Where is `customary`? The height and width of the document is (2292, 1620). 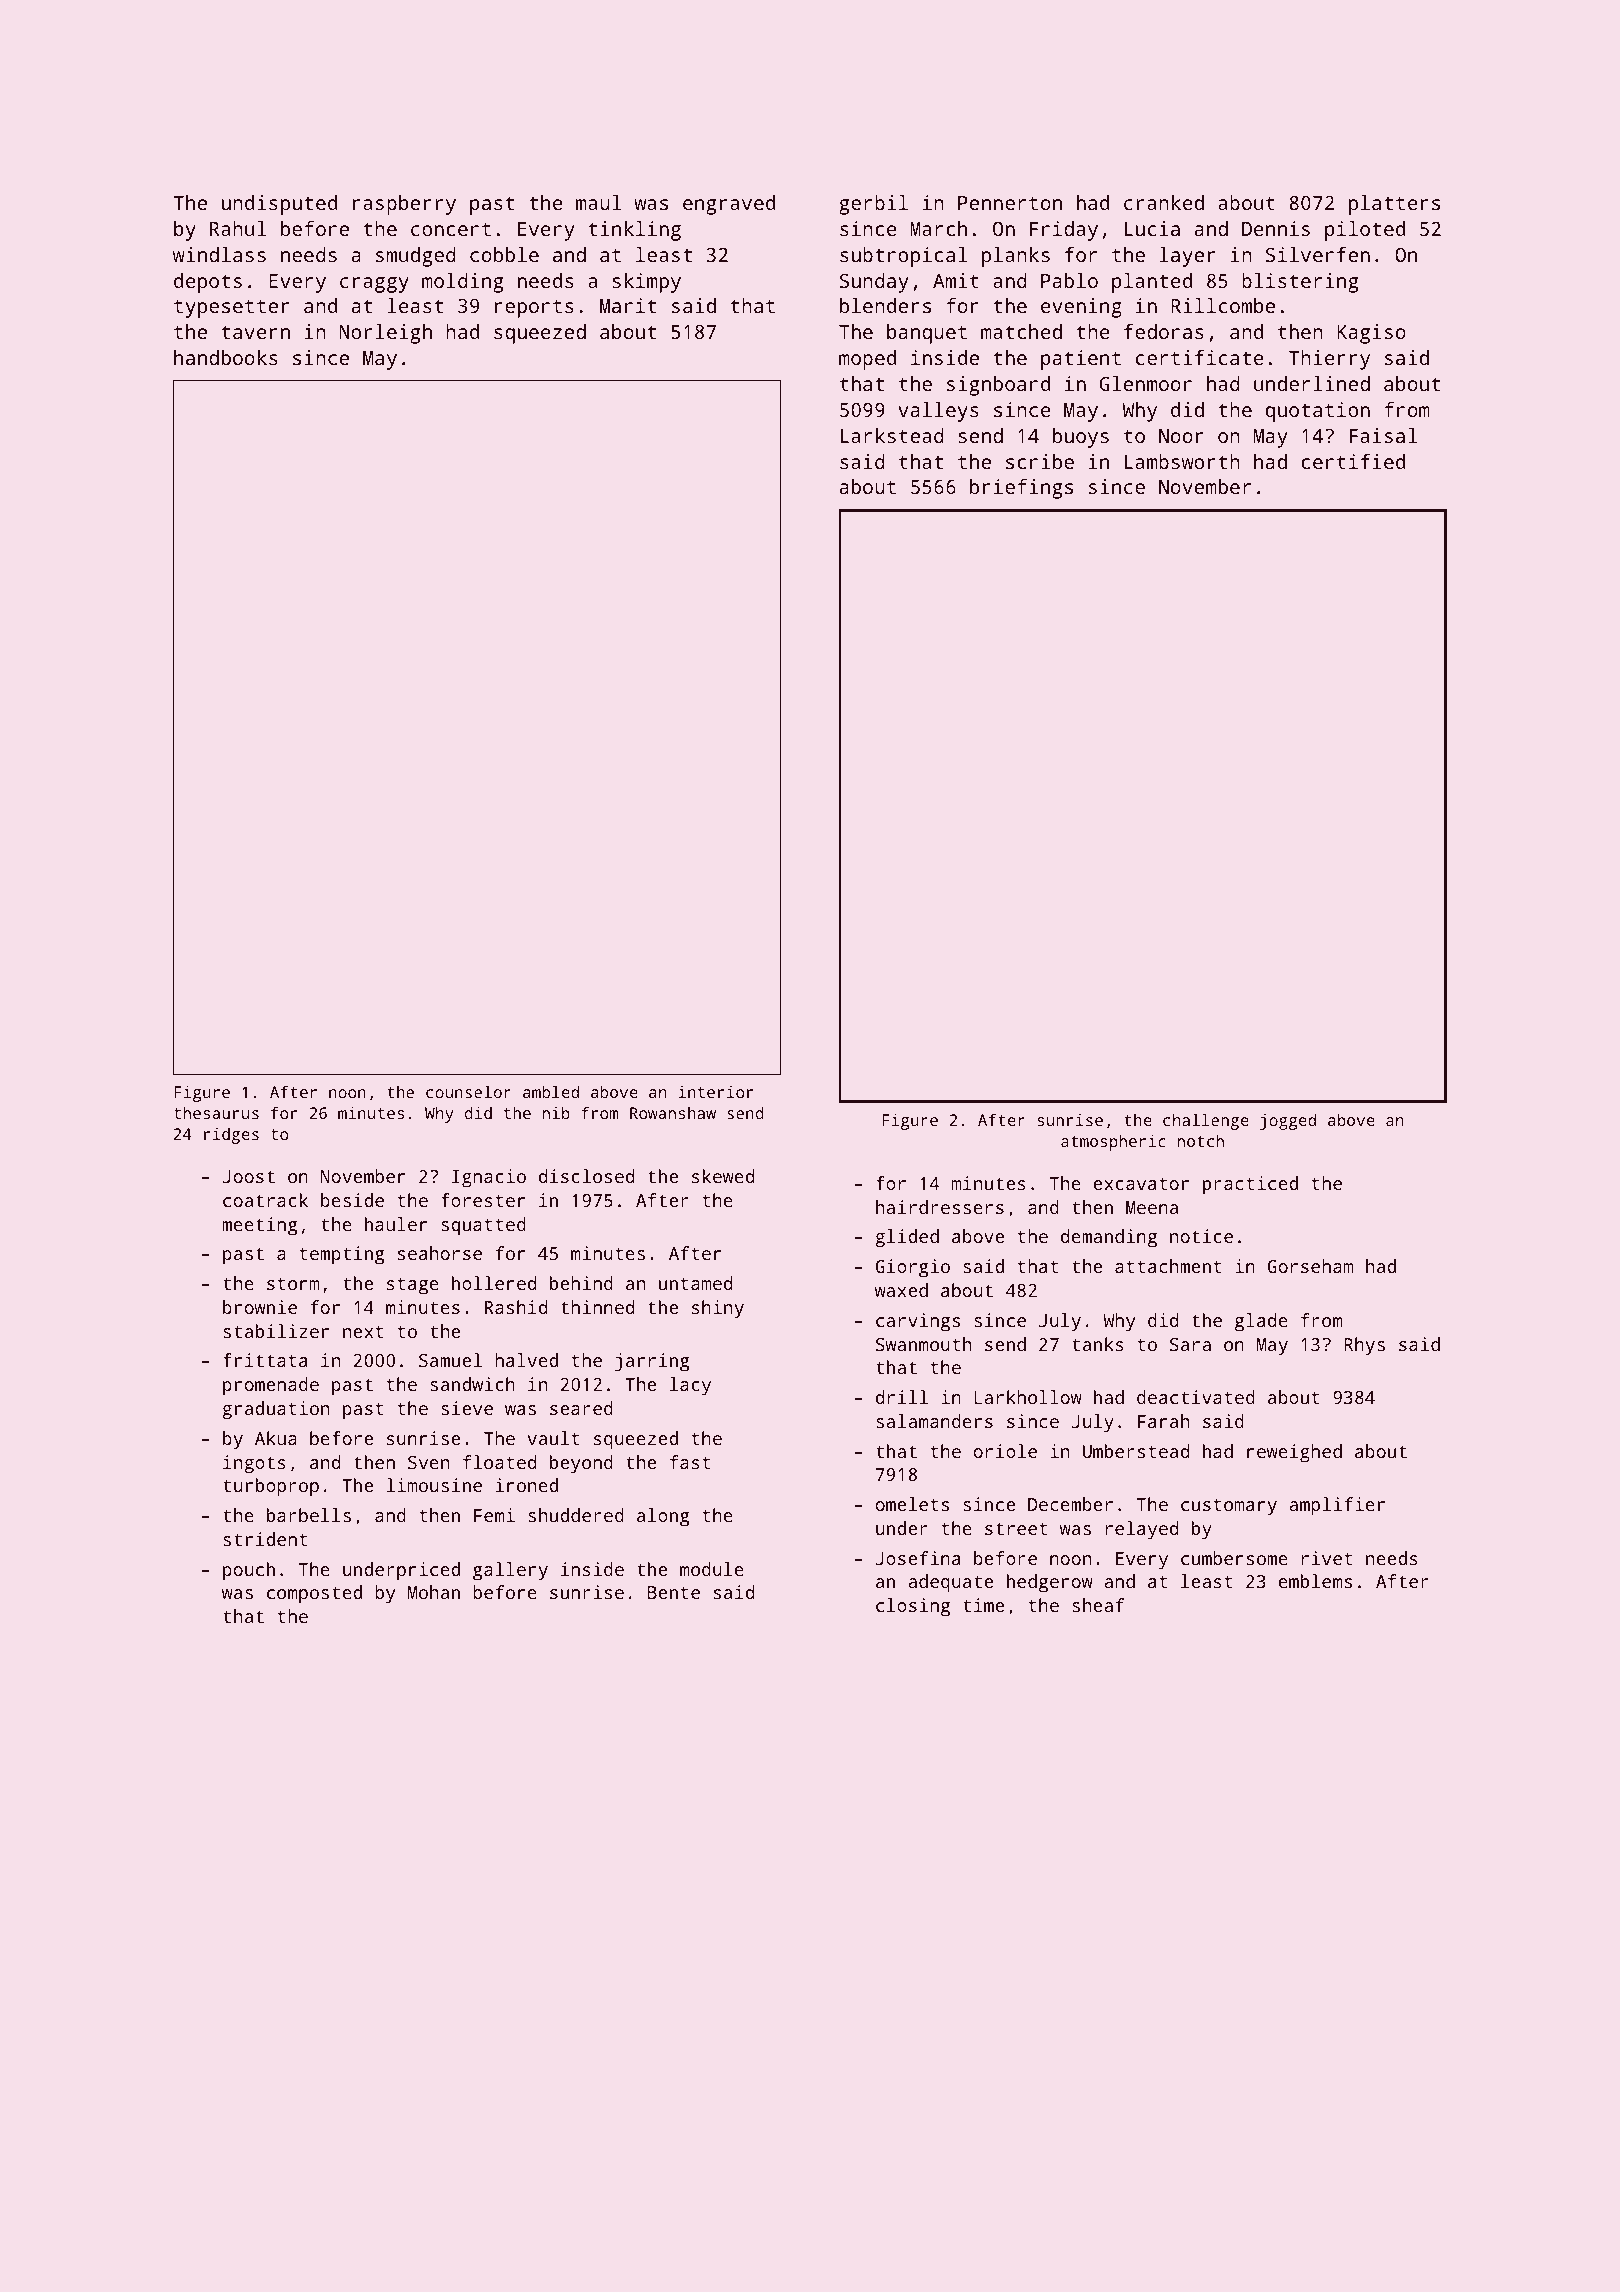
customary is located at coordinates (1229, 1507).
